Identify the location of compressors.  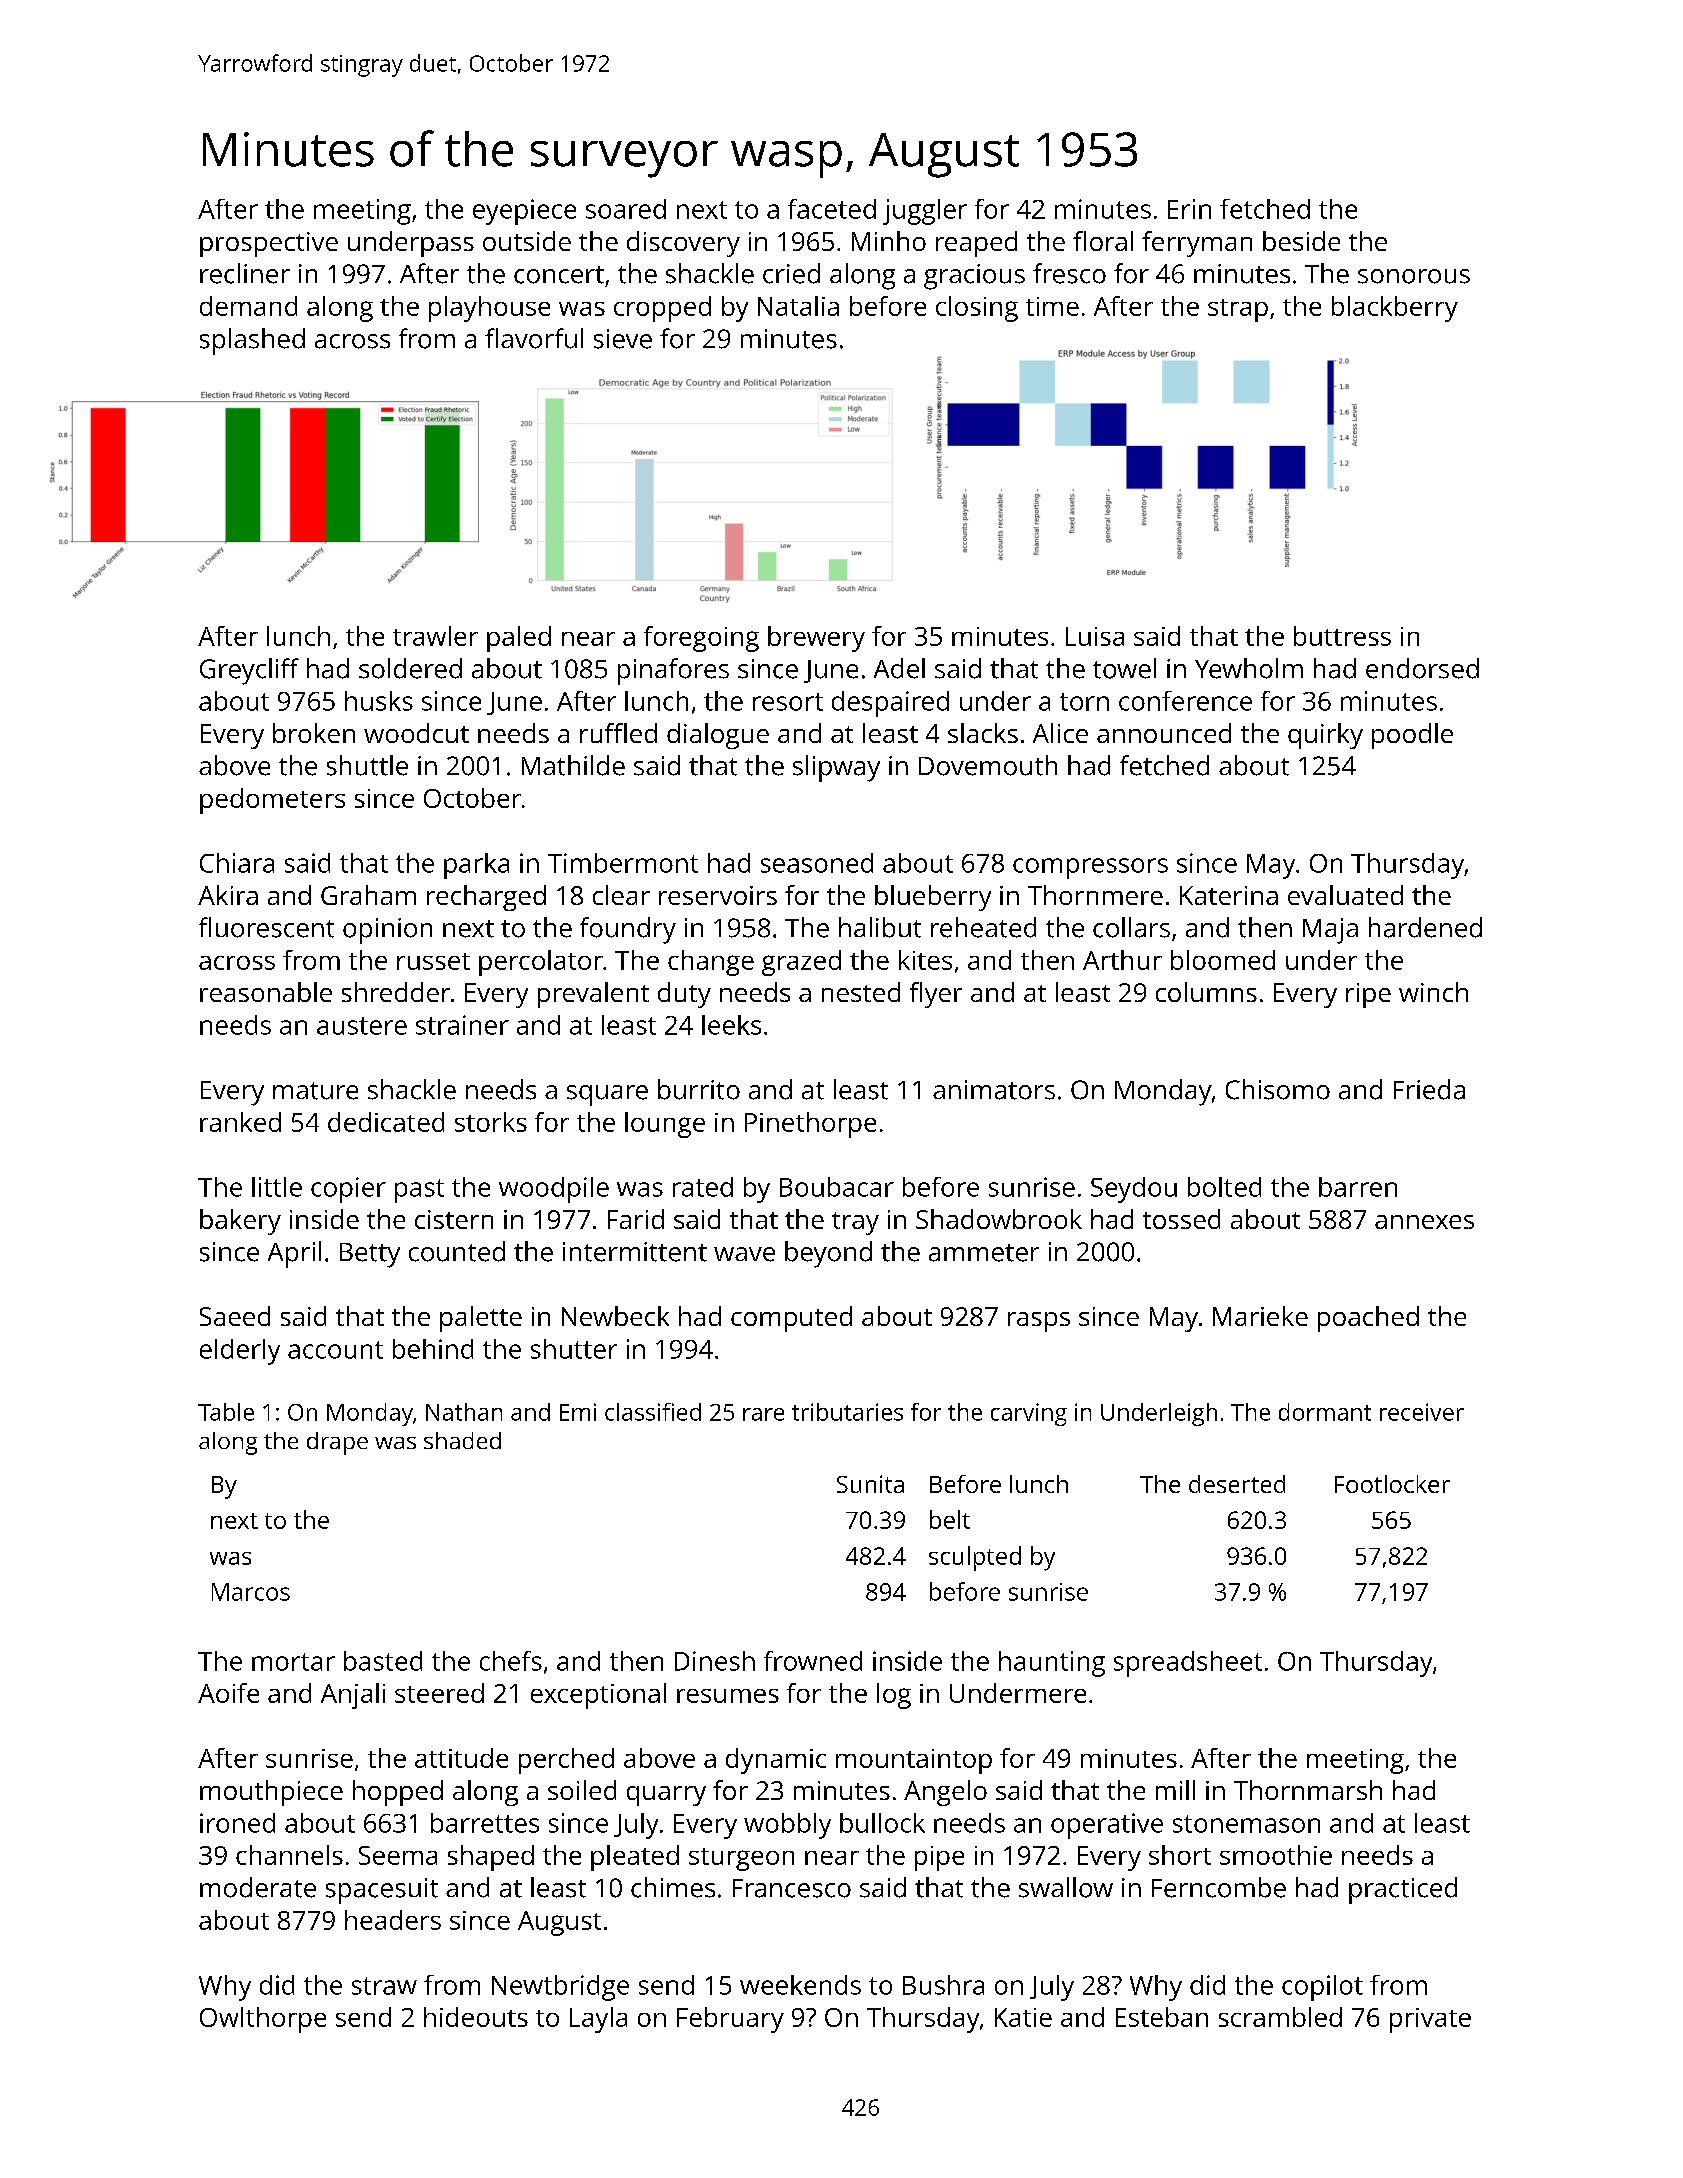
(1090, 868).
